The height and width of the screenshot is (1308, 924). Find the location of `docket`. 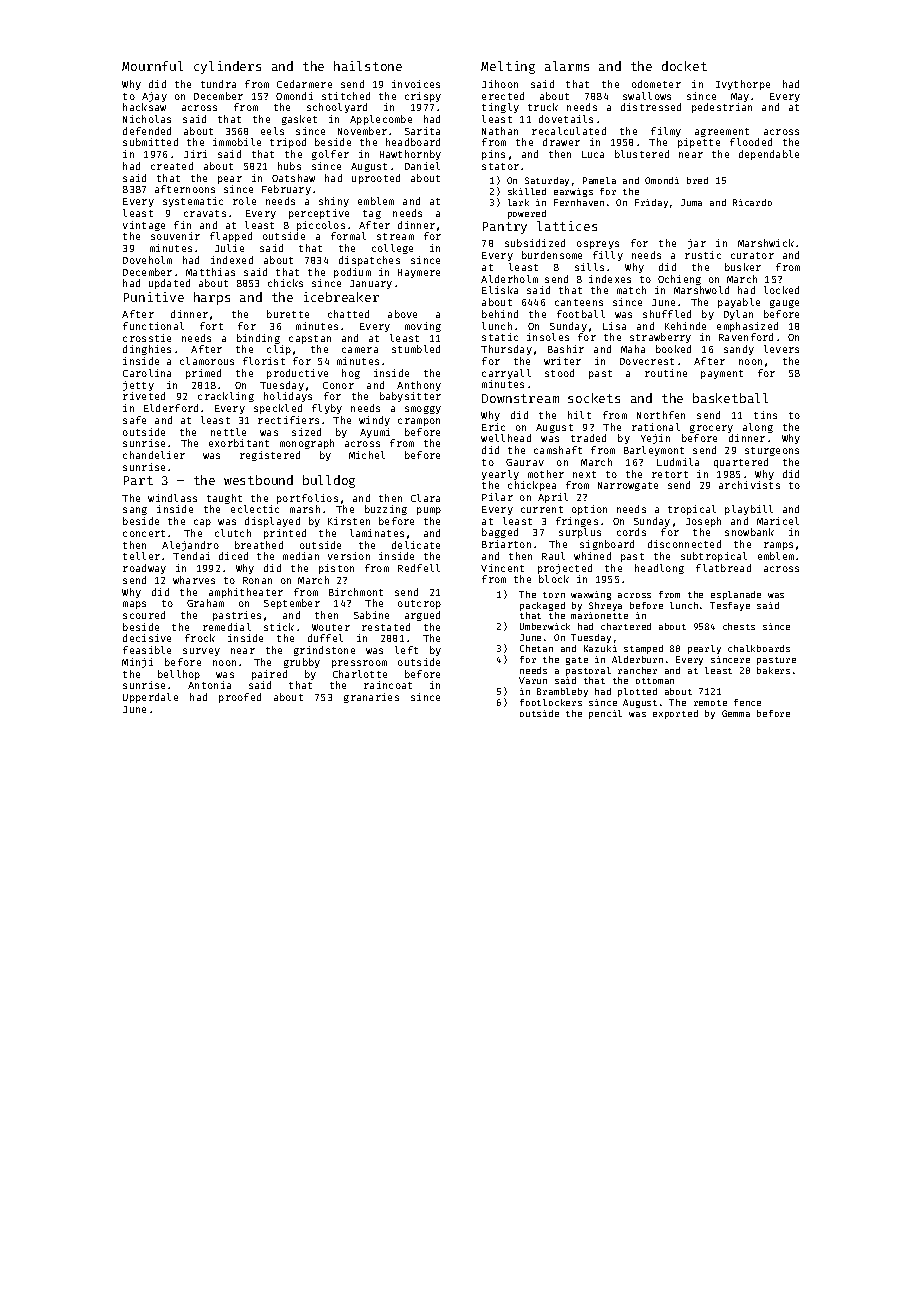

docket is located at coordinates (684, 66).
